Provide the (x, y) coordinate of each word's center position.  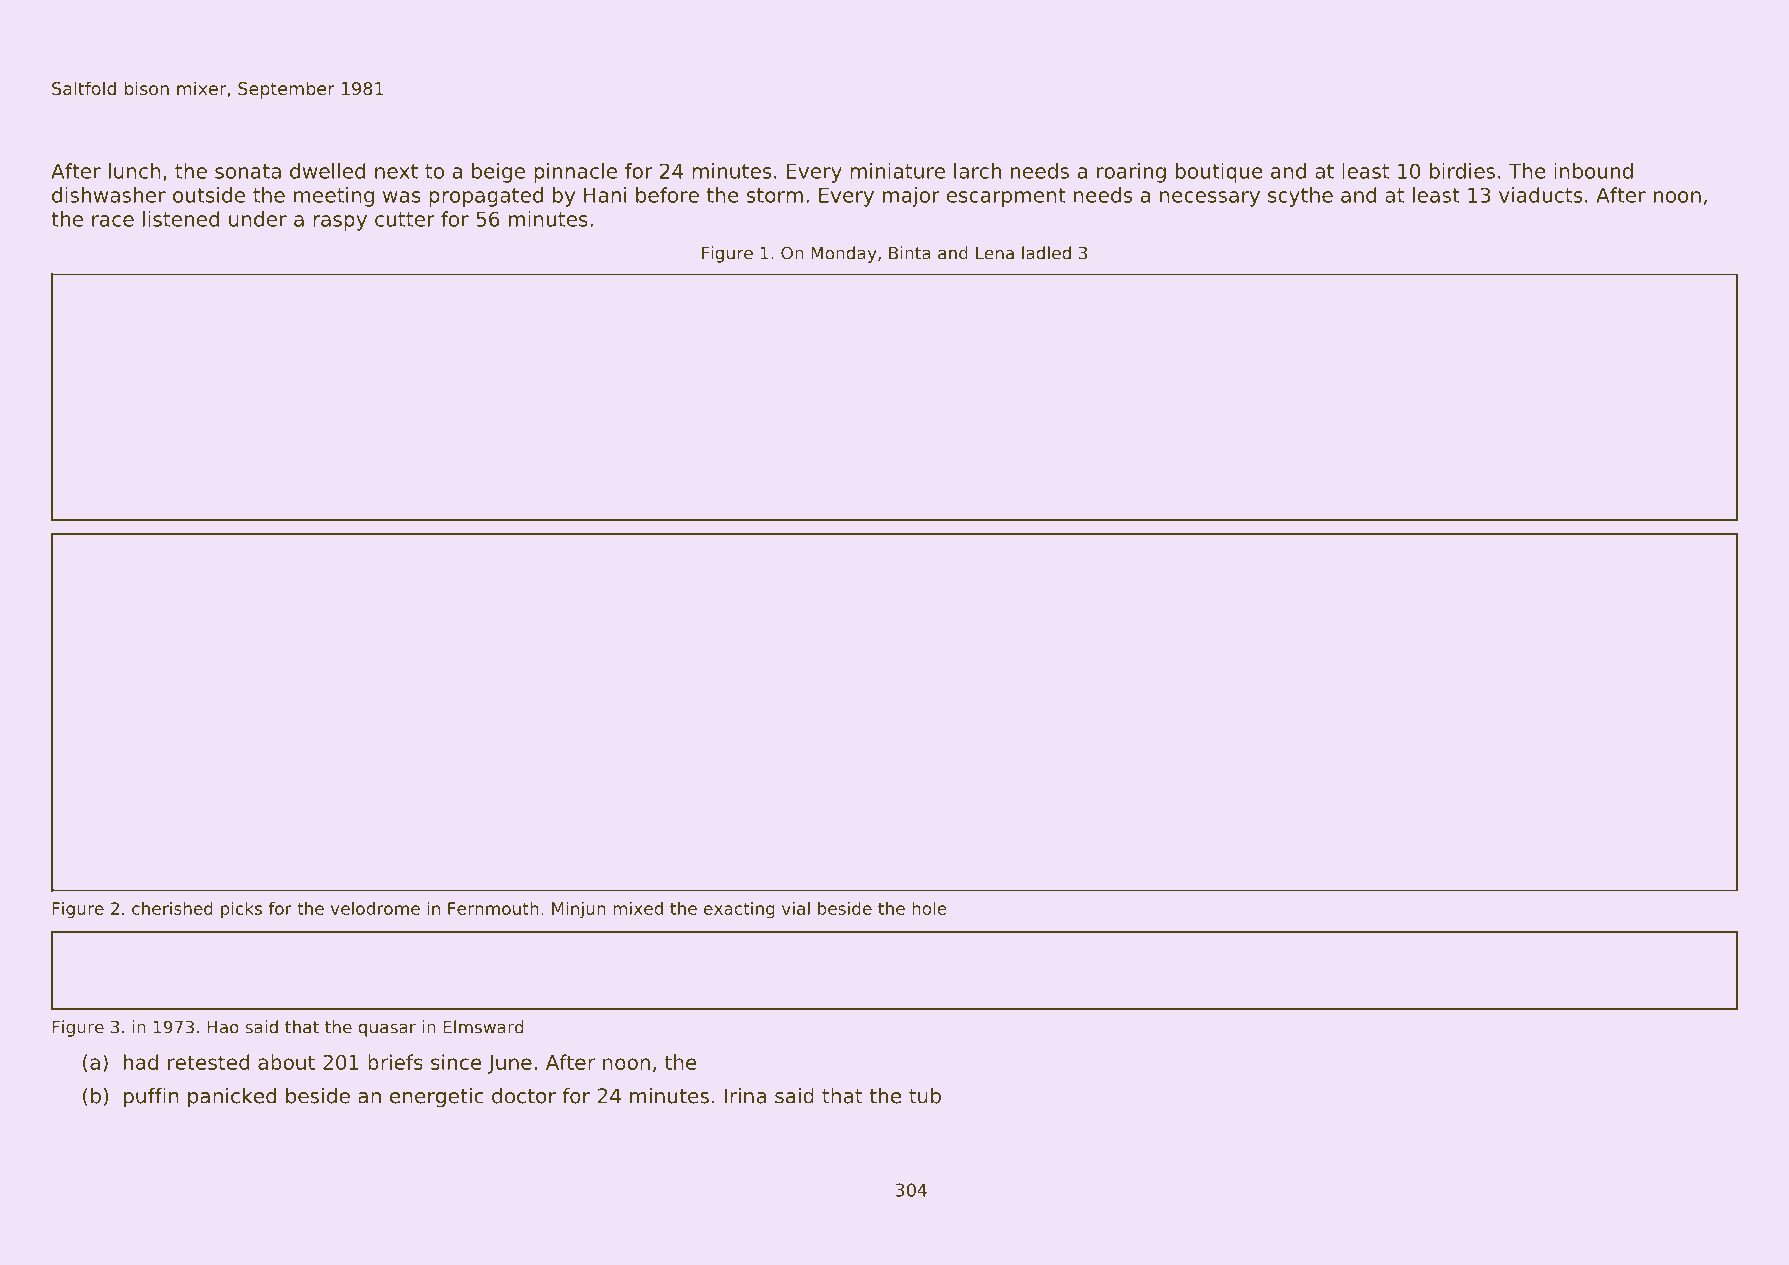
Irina (745, 1096)
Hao (223, 1027)
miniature (897, 171)
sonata (248, 171)
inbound (1593, 171)
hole (929, 908)
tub (925, 1096)
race (113, 221)
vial (796, 908)
